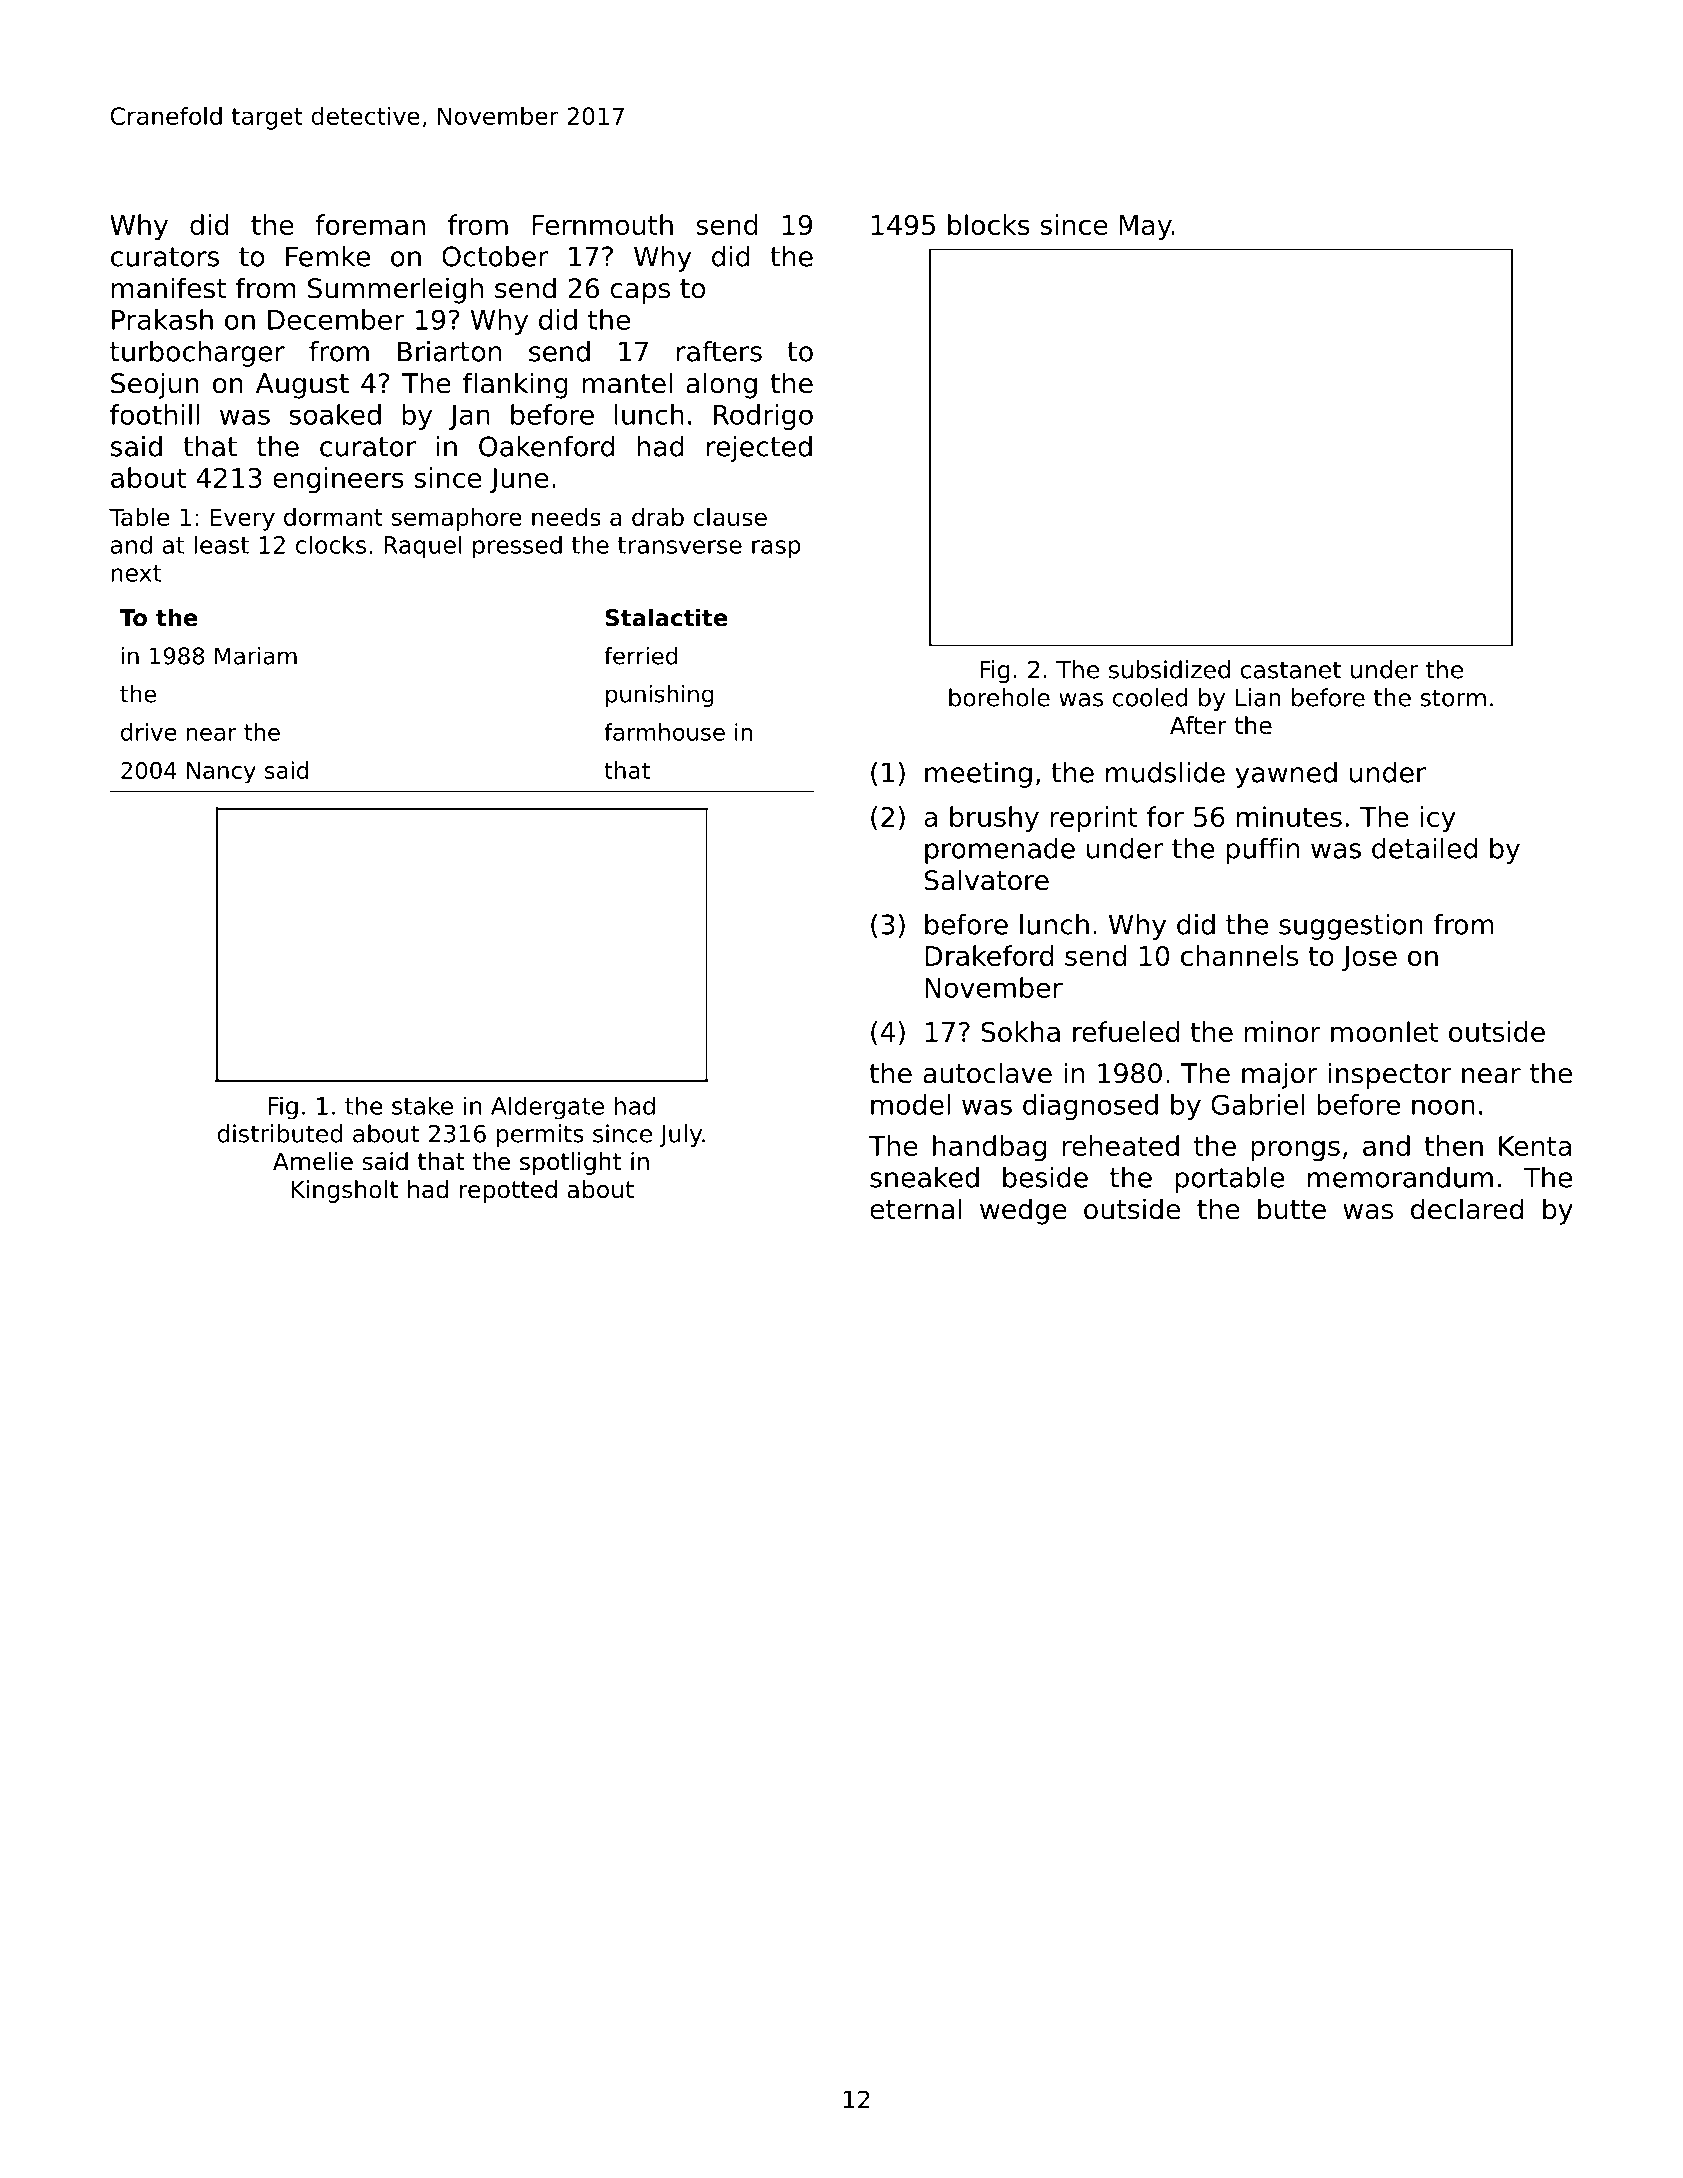 Image resolution: width=1683 pixels, height=2178 pixels. I want to click on refueled, so click(1126, 1031).
